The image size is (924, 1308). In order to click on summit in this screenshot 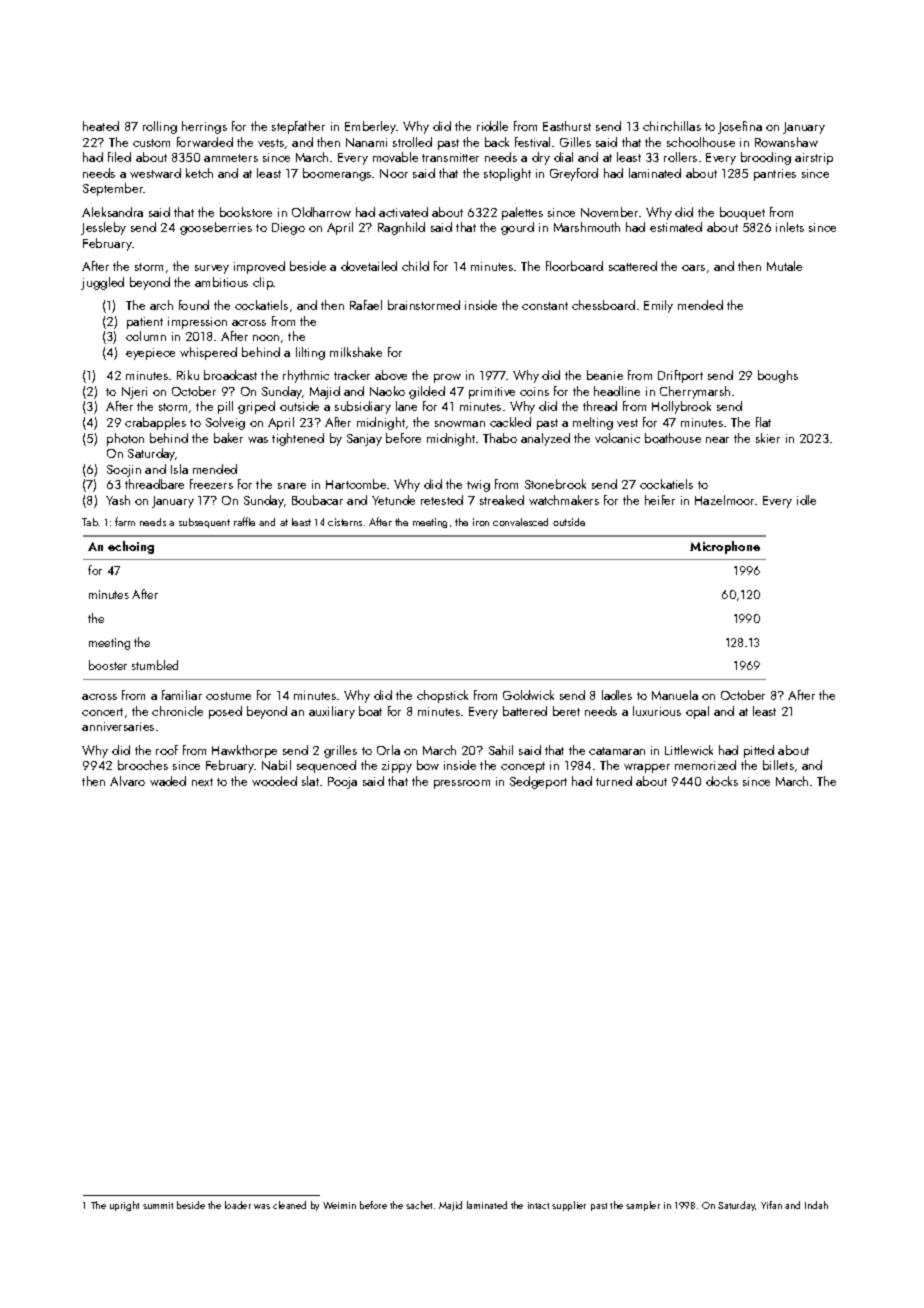, I will do `click(158, 1205)`.
